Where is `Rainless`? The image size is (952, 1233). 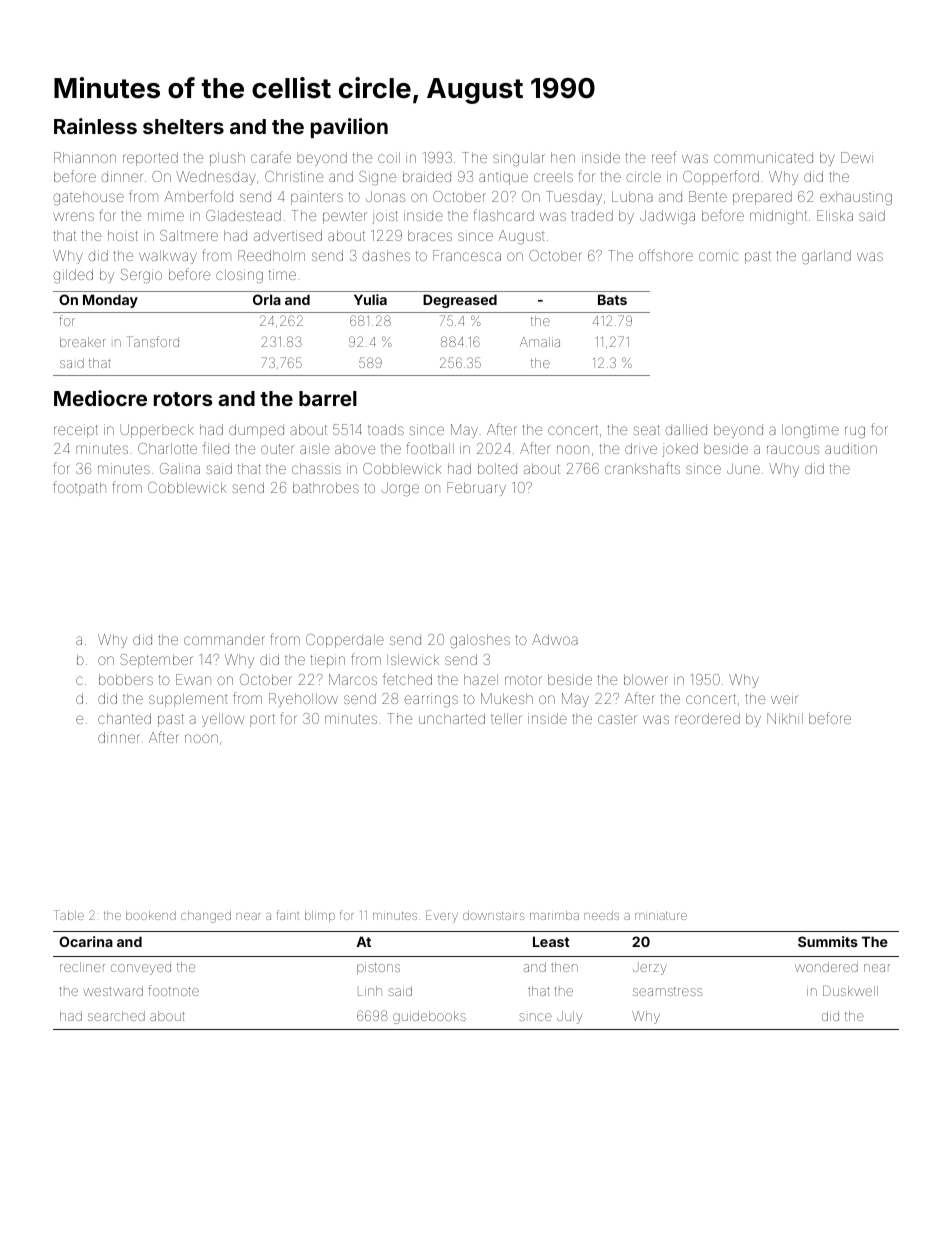
Rainless is located at coordinates (95, 126).
